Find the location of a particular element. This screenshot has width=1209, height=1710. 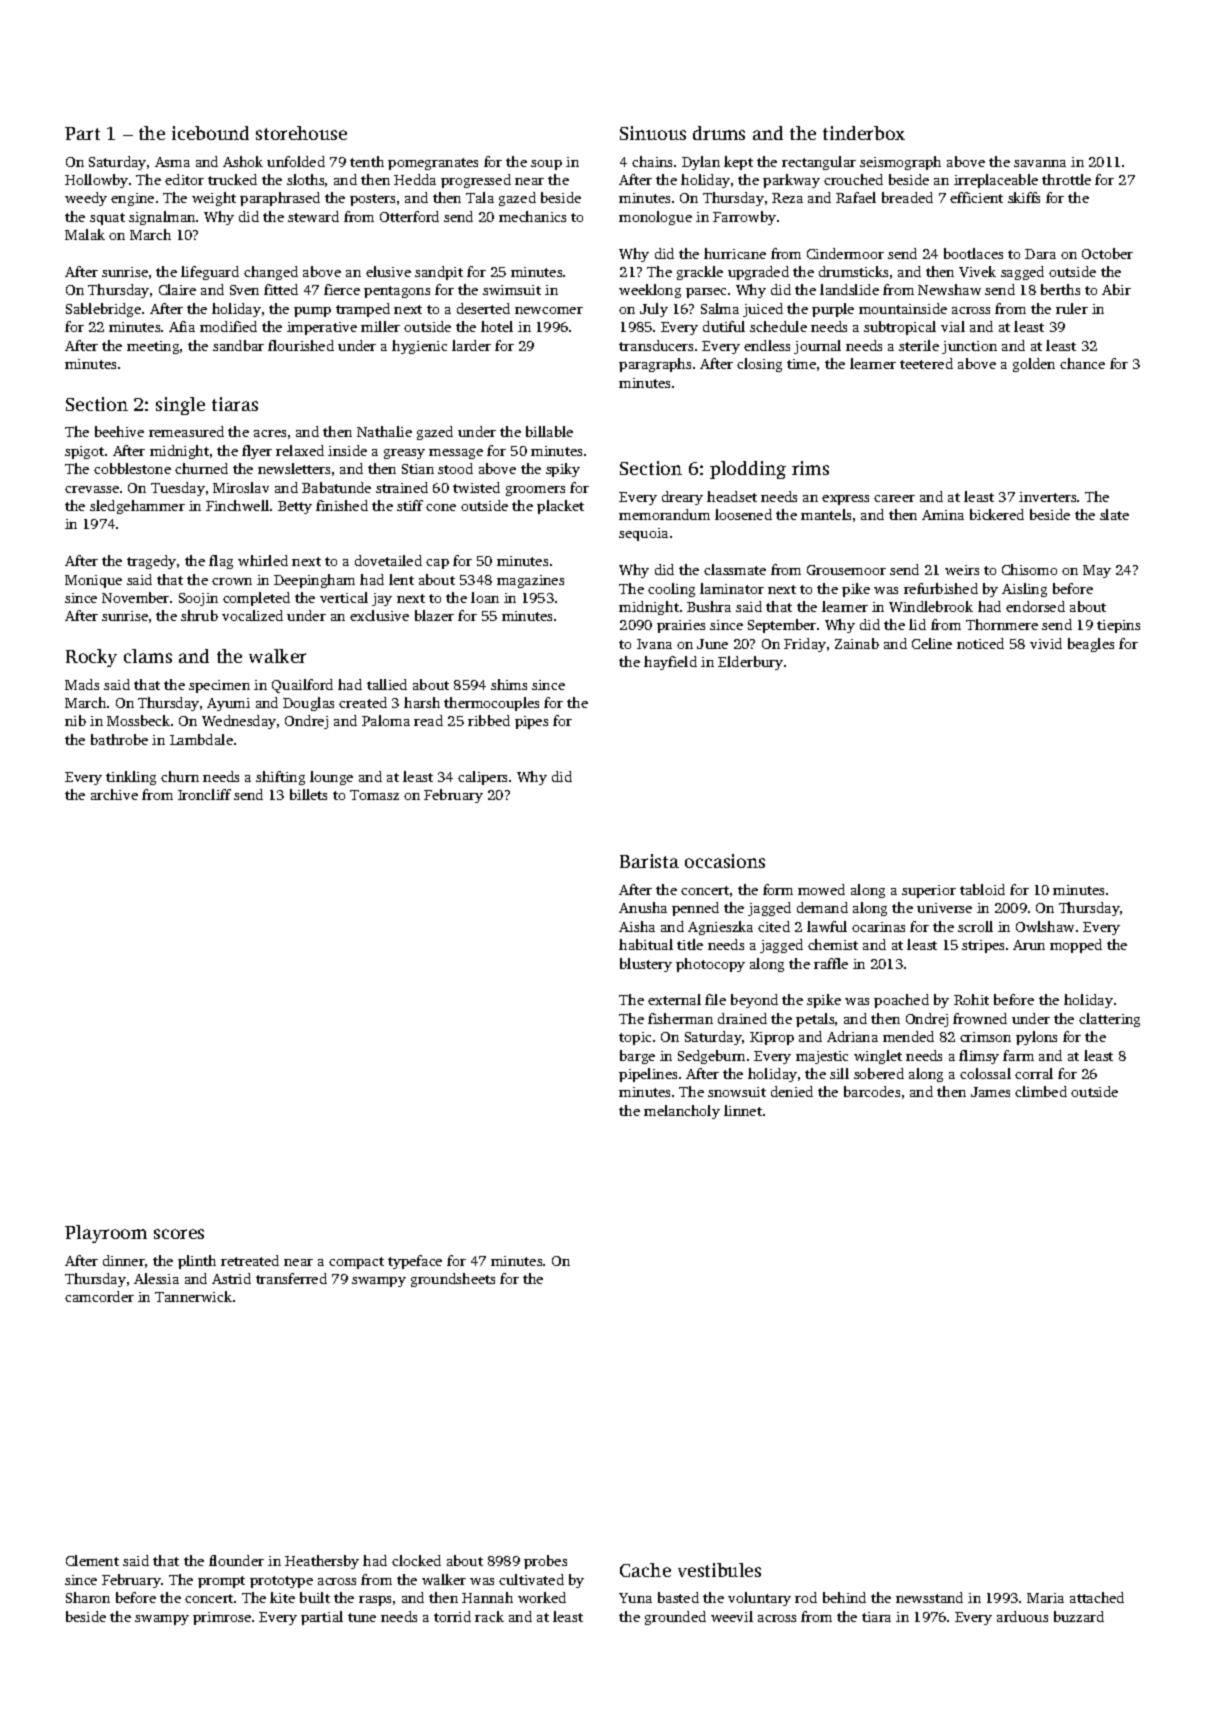

Barista is located at coordinates (649, 861).
